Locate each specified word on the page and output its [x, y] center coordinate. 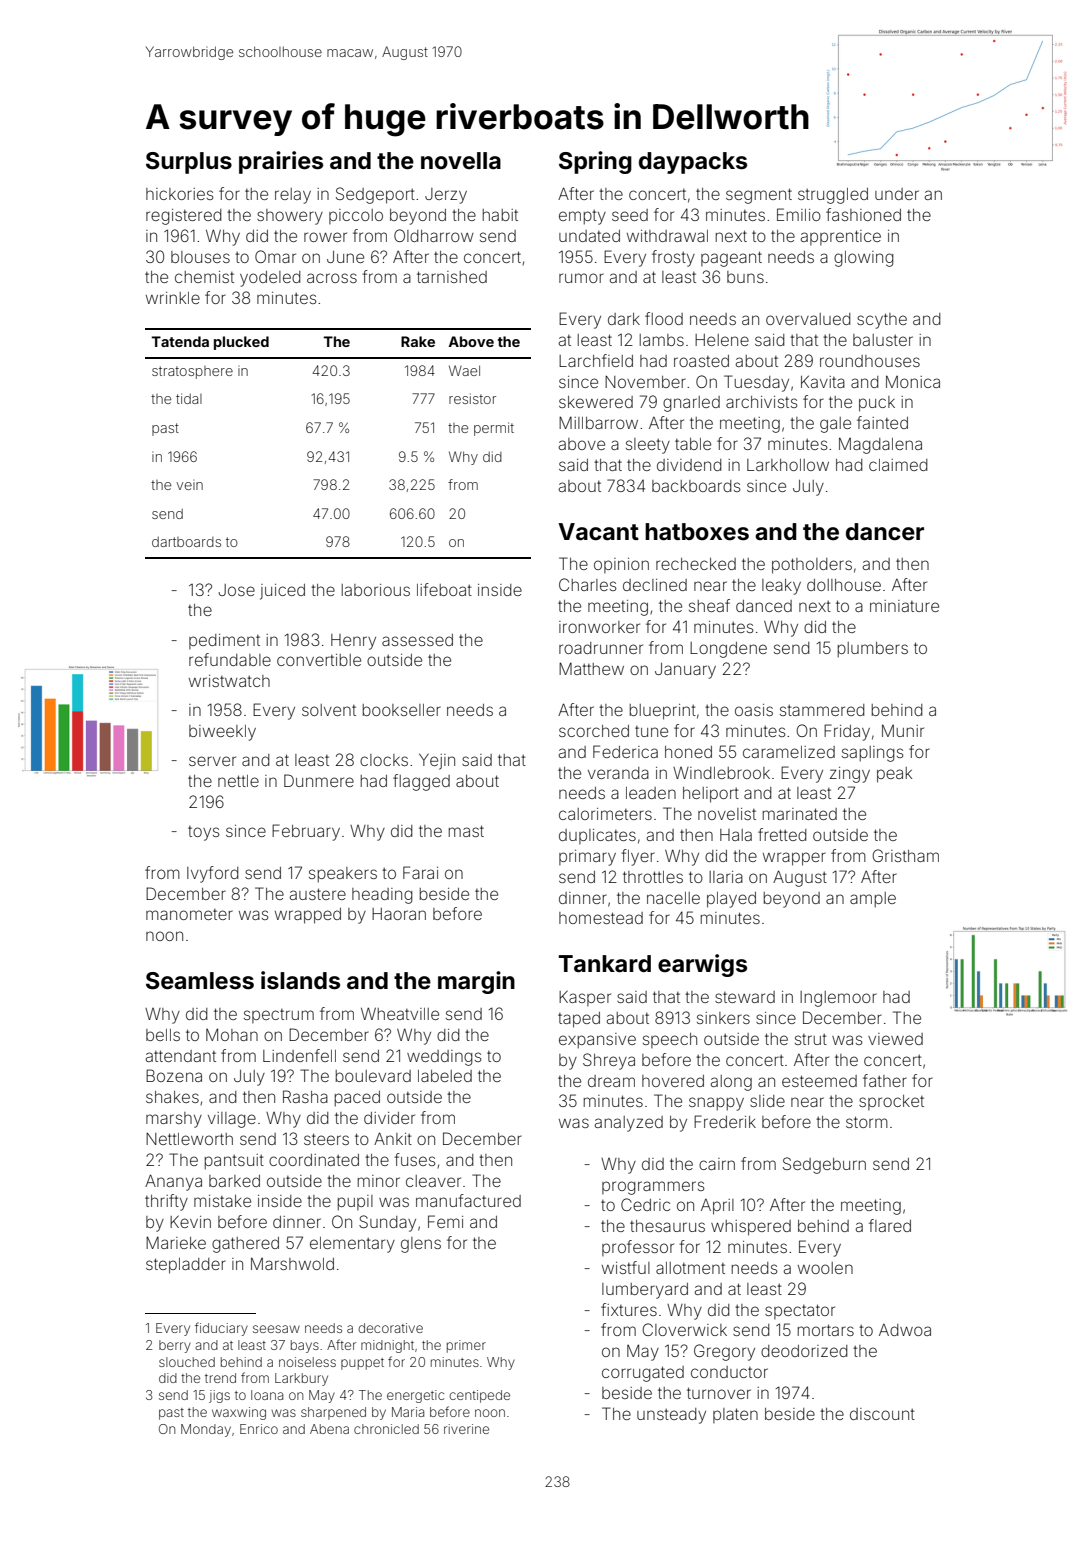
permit [494, 429]
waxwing [239, 1413]
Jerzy [446, 196]
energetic [415, 1396]
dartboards [186, 542]
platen [735, 1415]
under [897, 194]
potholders [812, 566]
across [332, 278]
